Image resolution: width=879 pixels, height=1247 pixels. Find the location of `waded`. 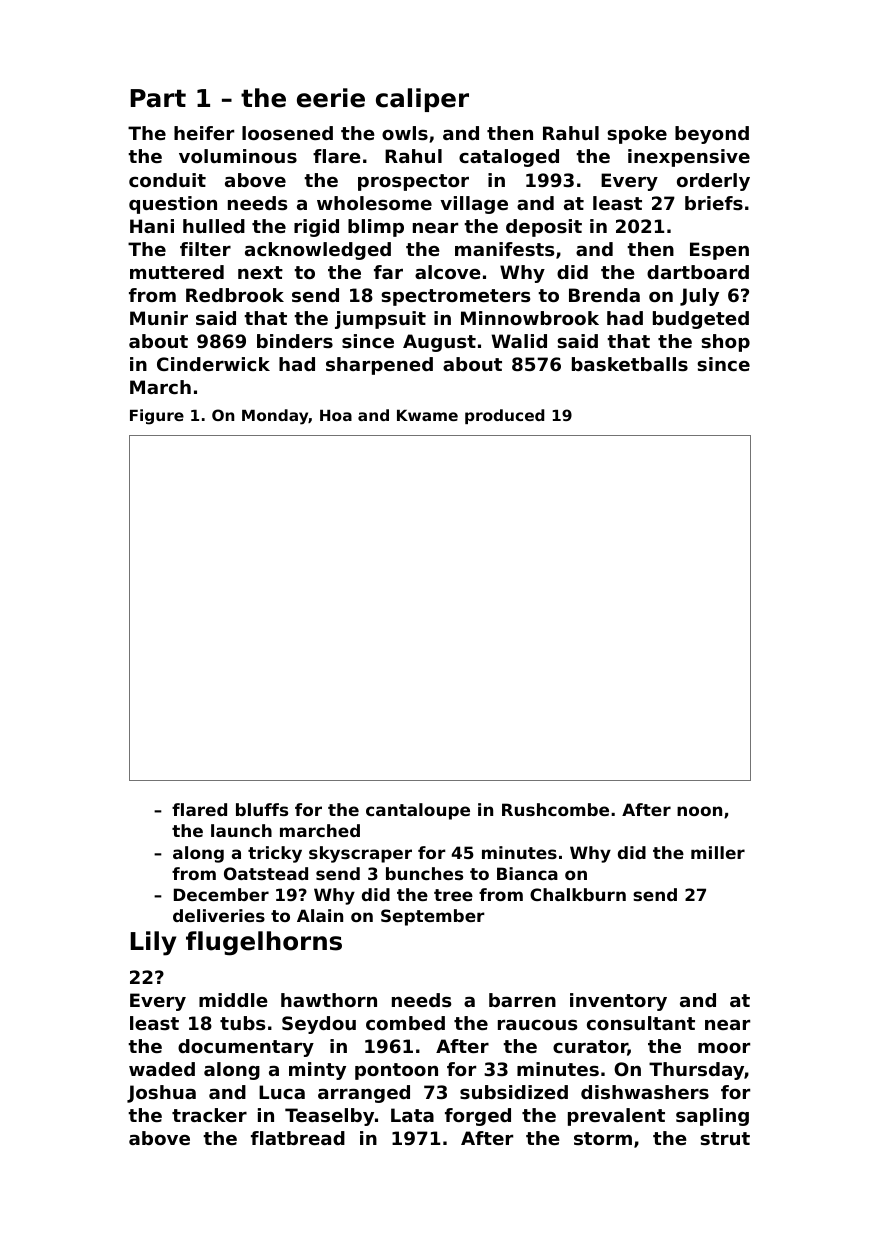

waded is located at coordinates (162, 1069).
